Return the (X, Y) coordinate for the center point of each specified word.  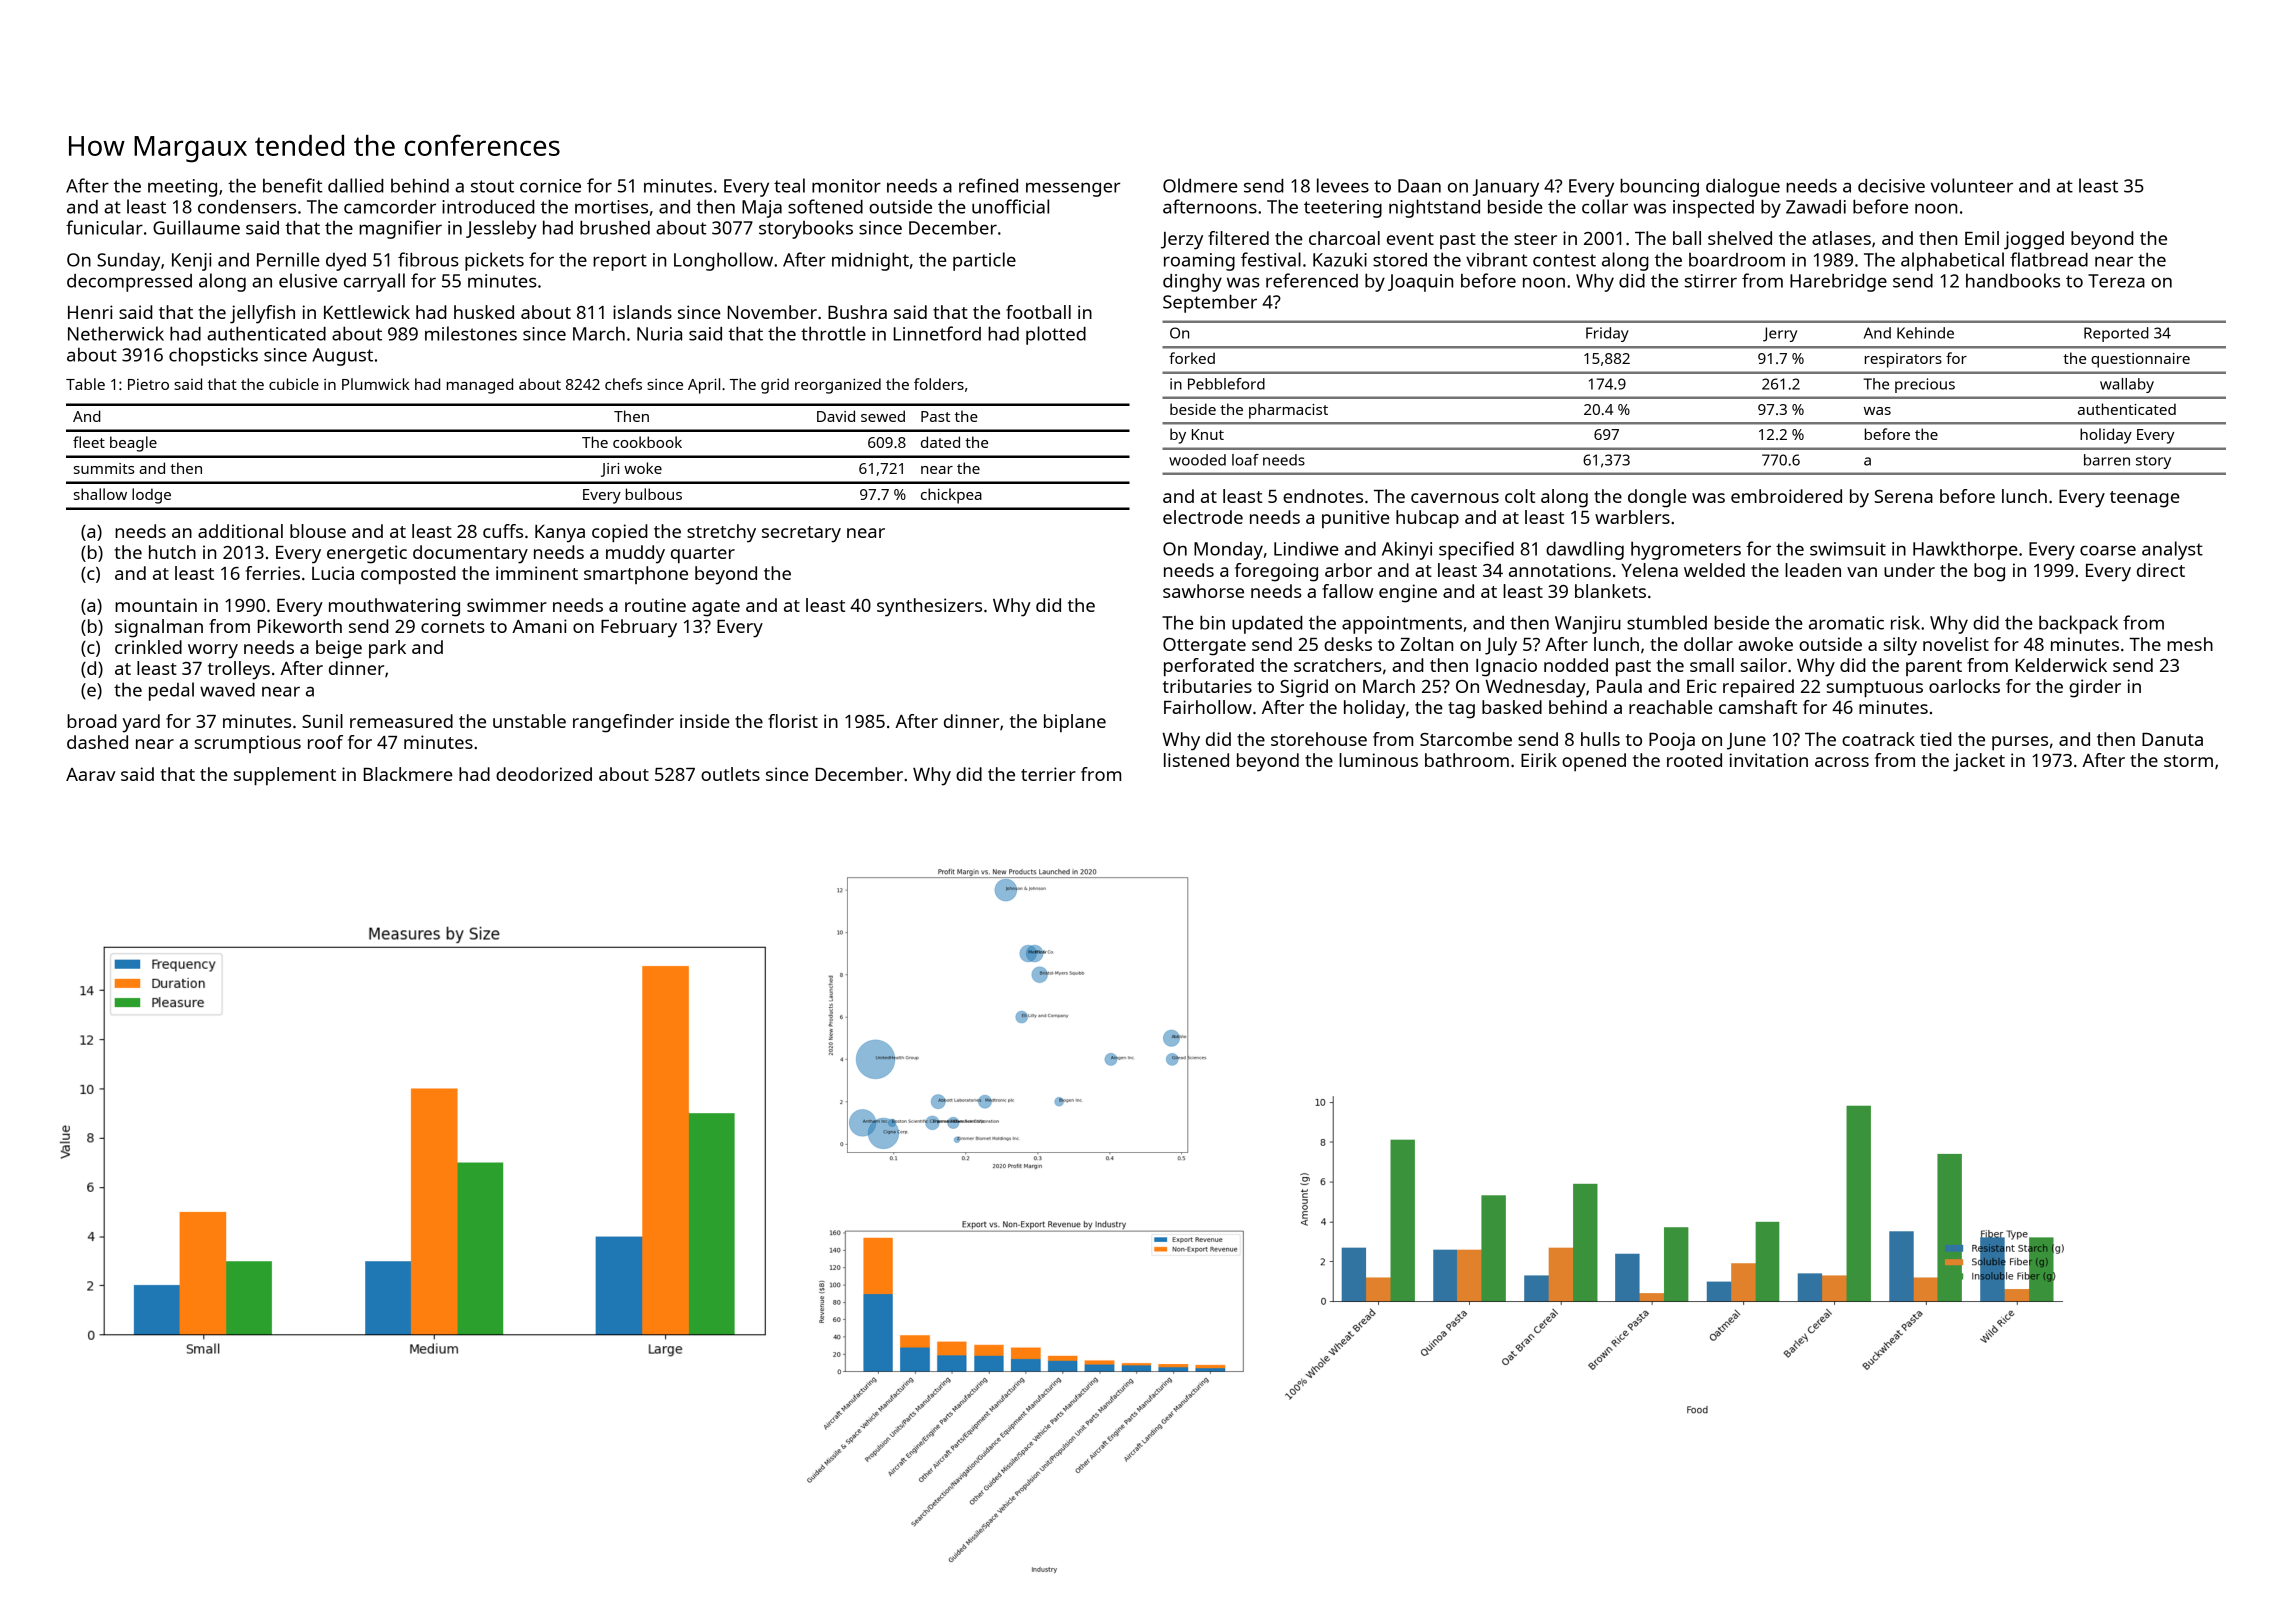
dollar (1708, 644)
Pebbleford (1226, 384)
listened (1196, 760)
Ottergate (1204, 647)
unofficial (1010, 206)
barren (2107, 460)
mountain (156, 605)
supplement (285, 776)
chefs (623, 384)
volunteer (1972, 185)
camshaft (1758, 707)
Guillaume (196, 227)
